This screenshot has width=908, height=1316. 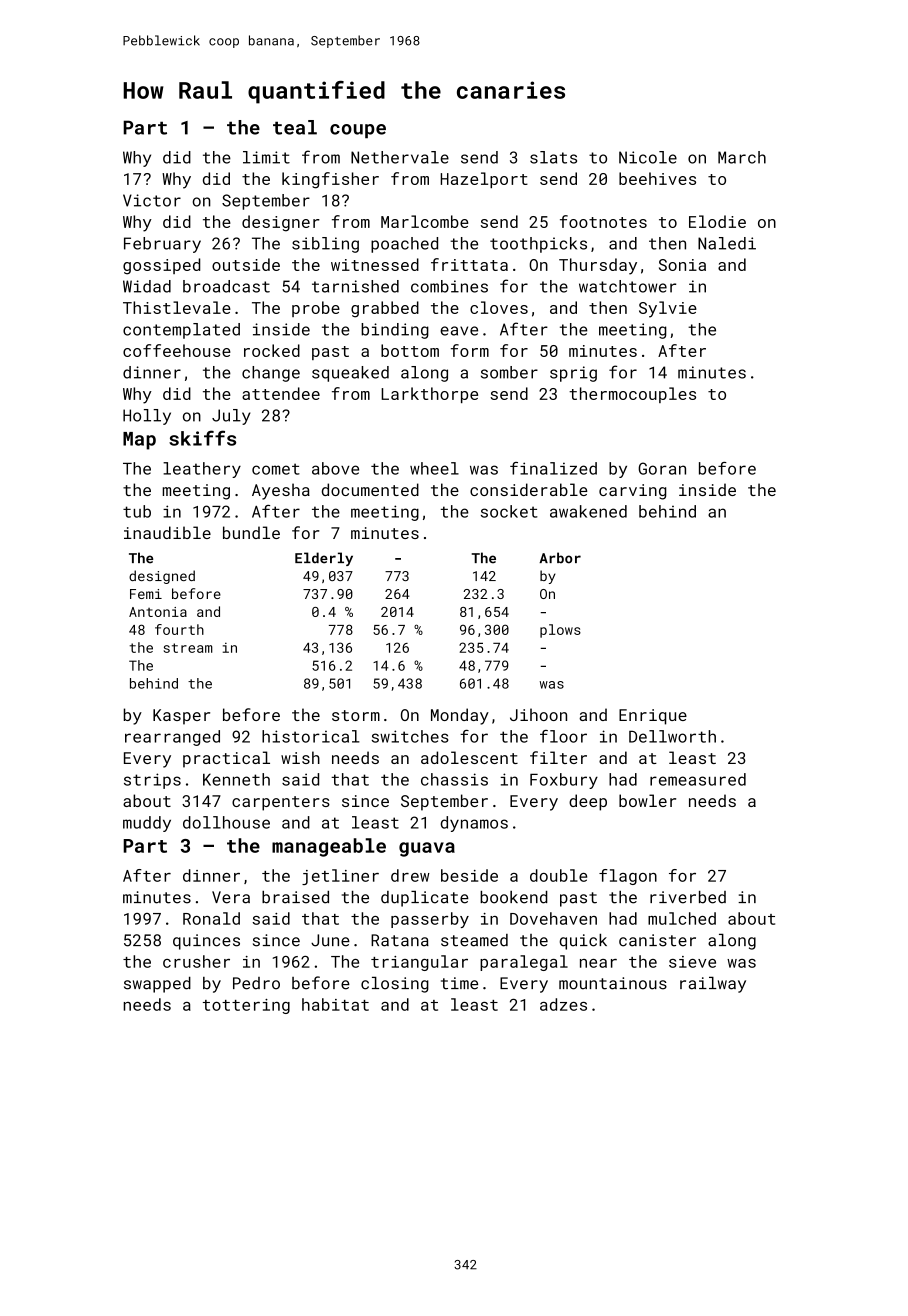 What do you see at coordinates (202, 438) in the screenshot?
I see `skiffs` at bounding box center [202, 438].
